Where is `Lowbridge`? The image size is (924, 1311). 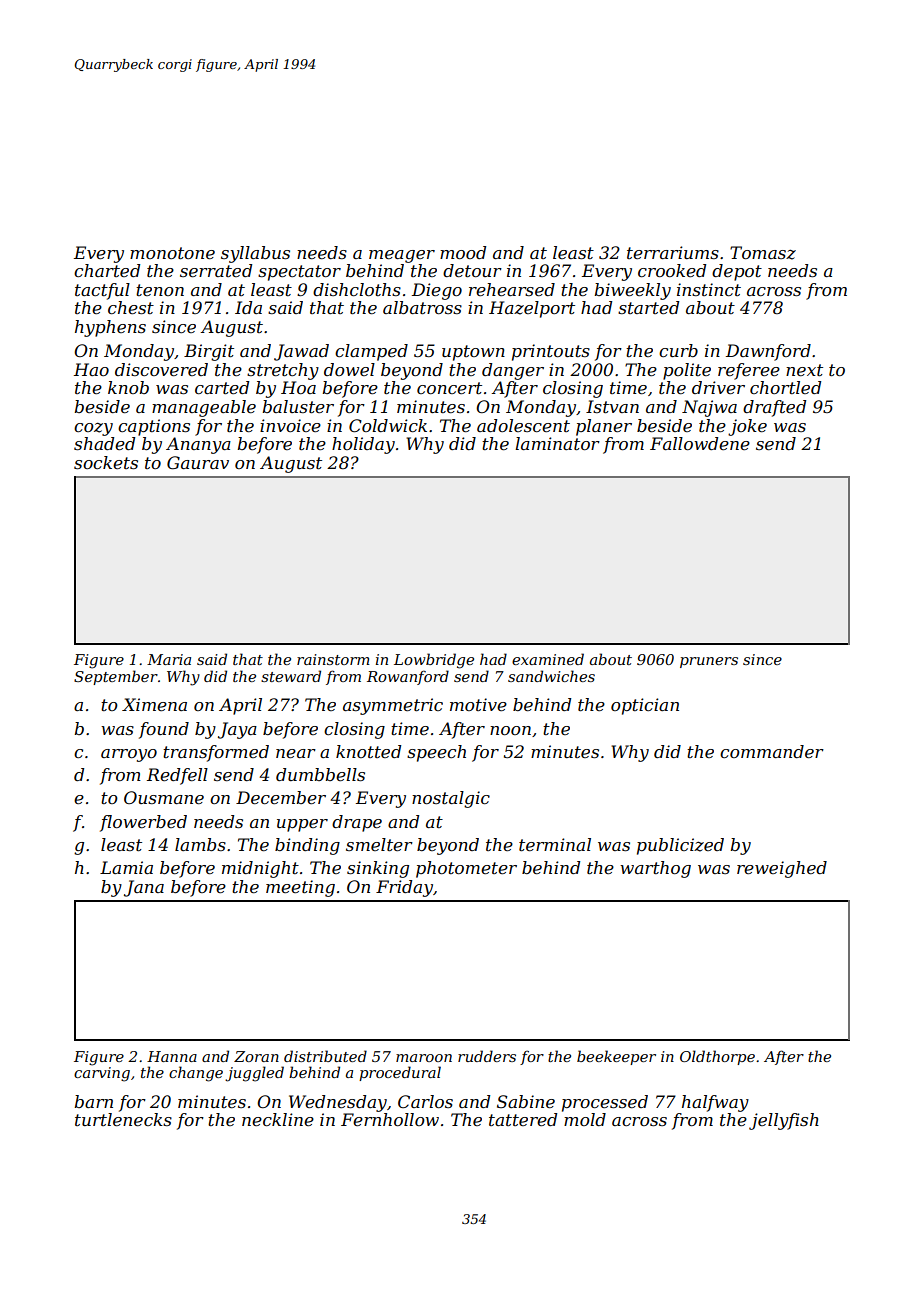 Lowbridge is located at coordinates (434, 661).
